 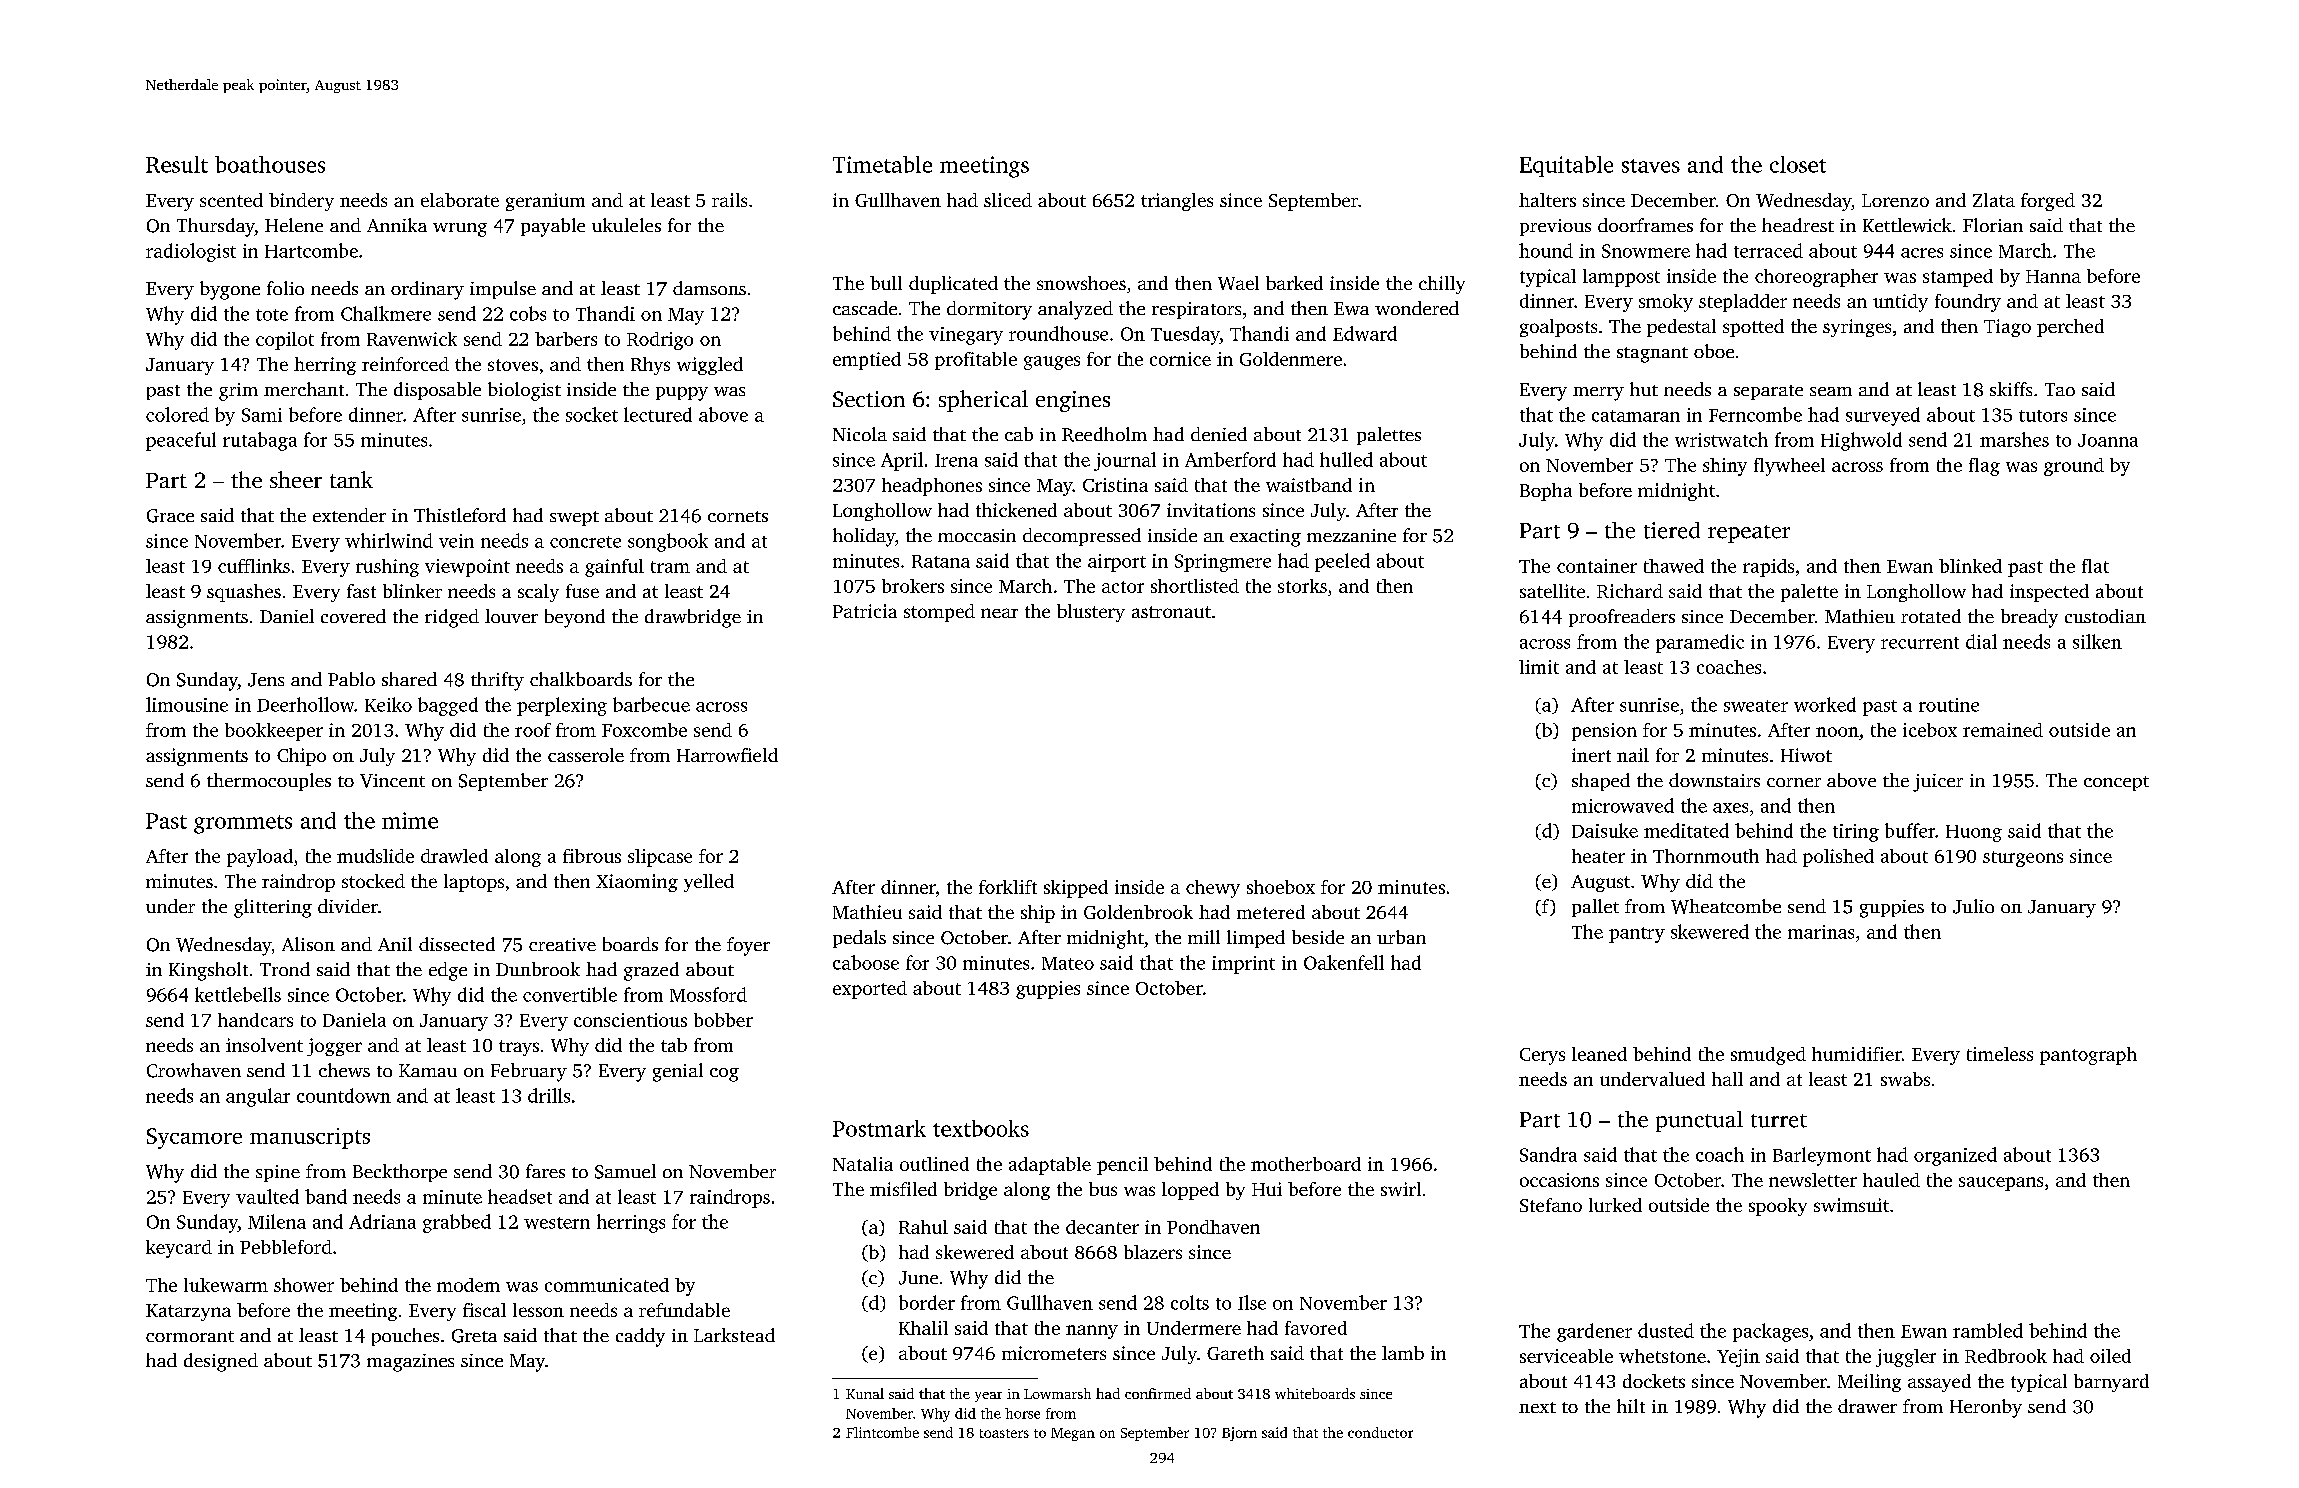 What do you see at coordinates (1122, 1166) in the page?
I see `pencil` at bounding box center [1122, 1166].
